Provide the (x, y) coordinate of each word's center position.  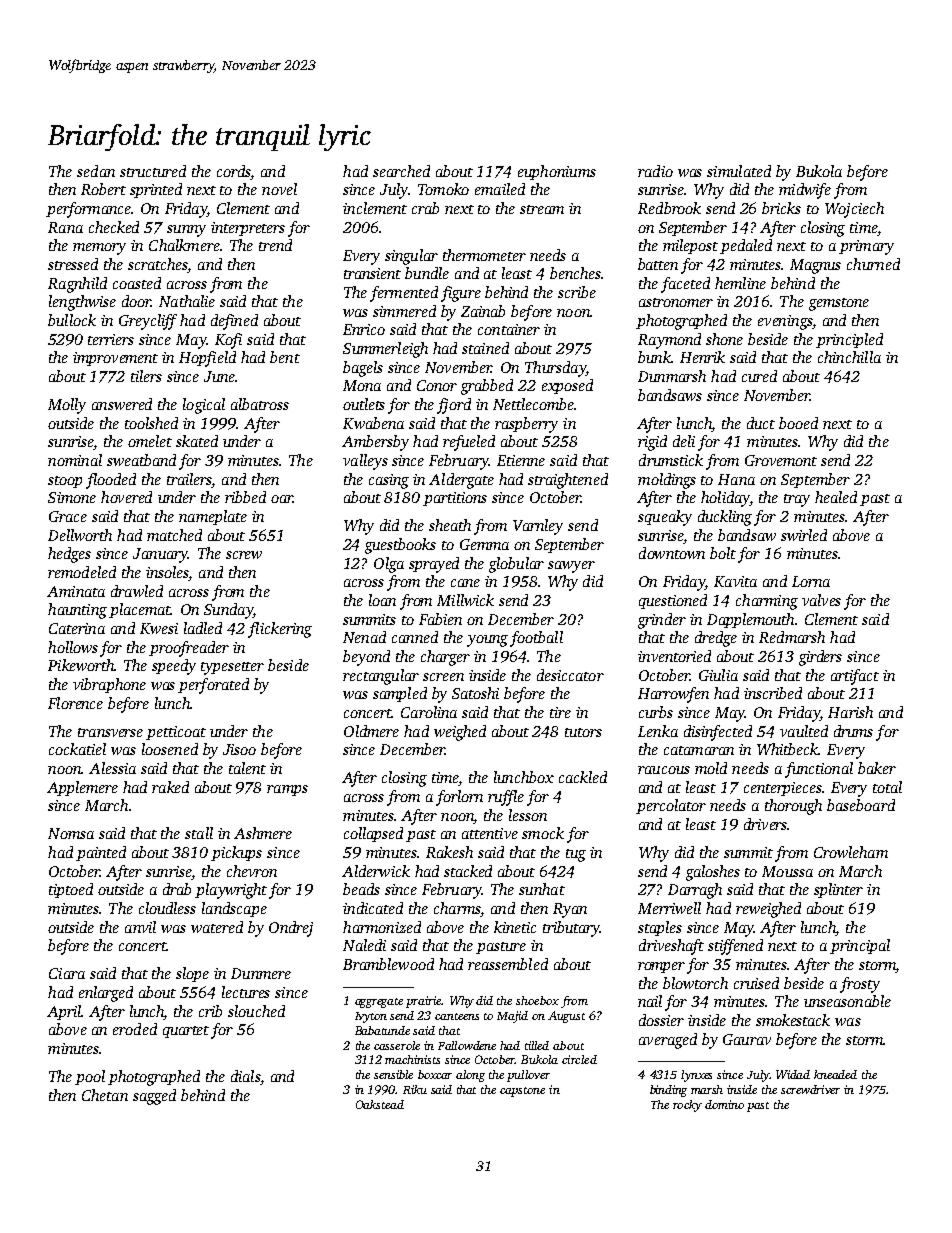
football (536, 639)
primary (866, 247)
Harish (850, 712)
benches (575, 273)
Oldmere (371, 731)
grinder (662, 621)
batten (658, 264)
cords (233, 171)
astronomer (676, 302)
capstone (522, 1092)
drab (177, 889)
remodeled (82, 572)
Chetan (105, 1095)
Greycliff (148, 322)
